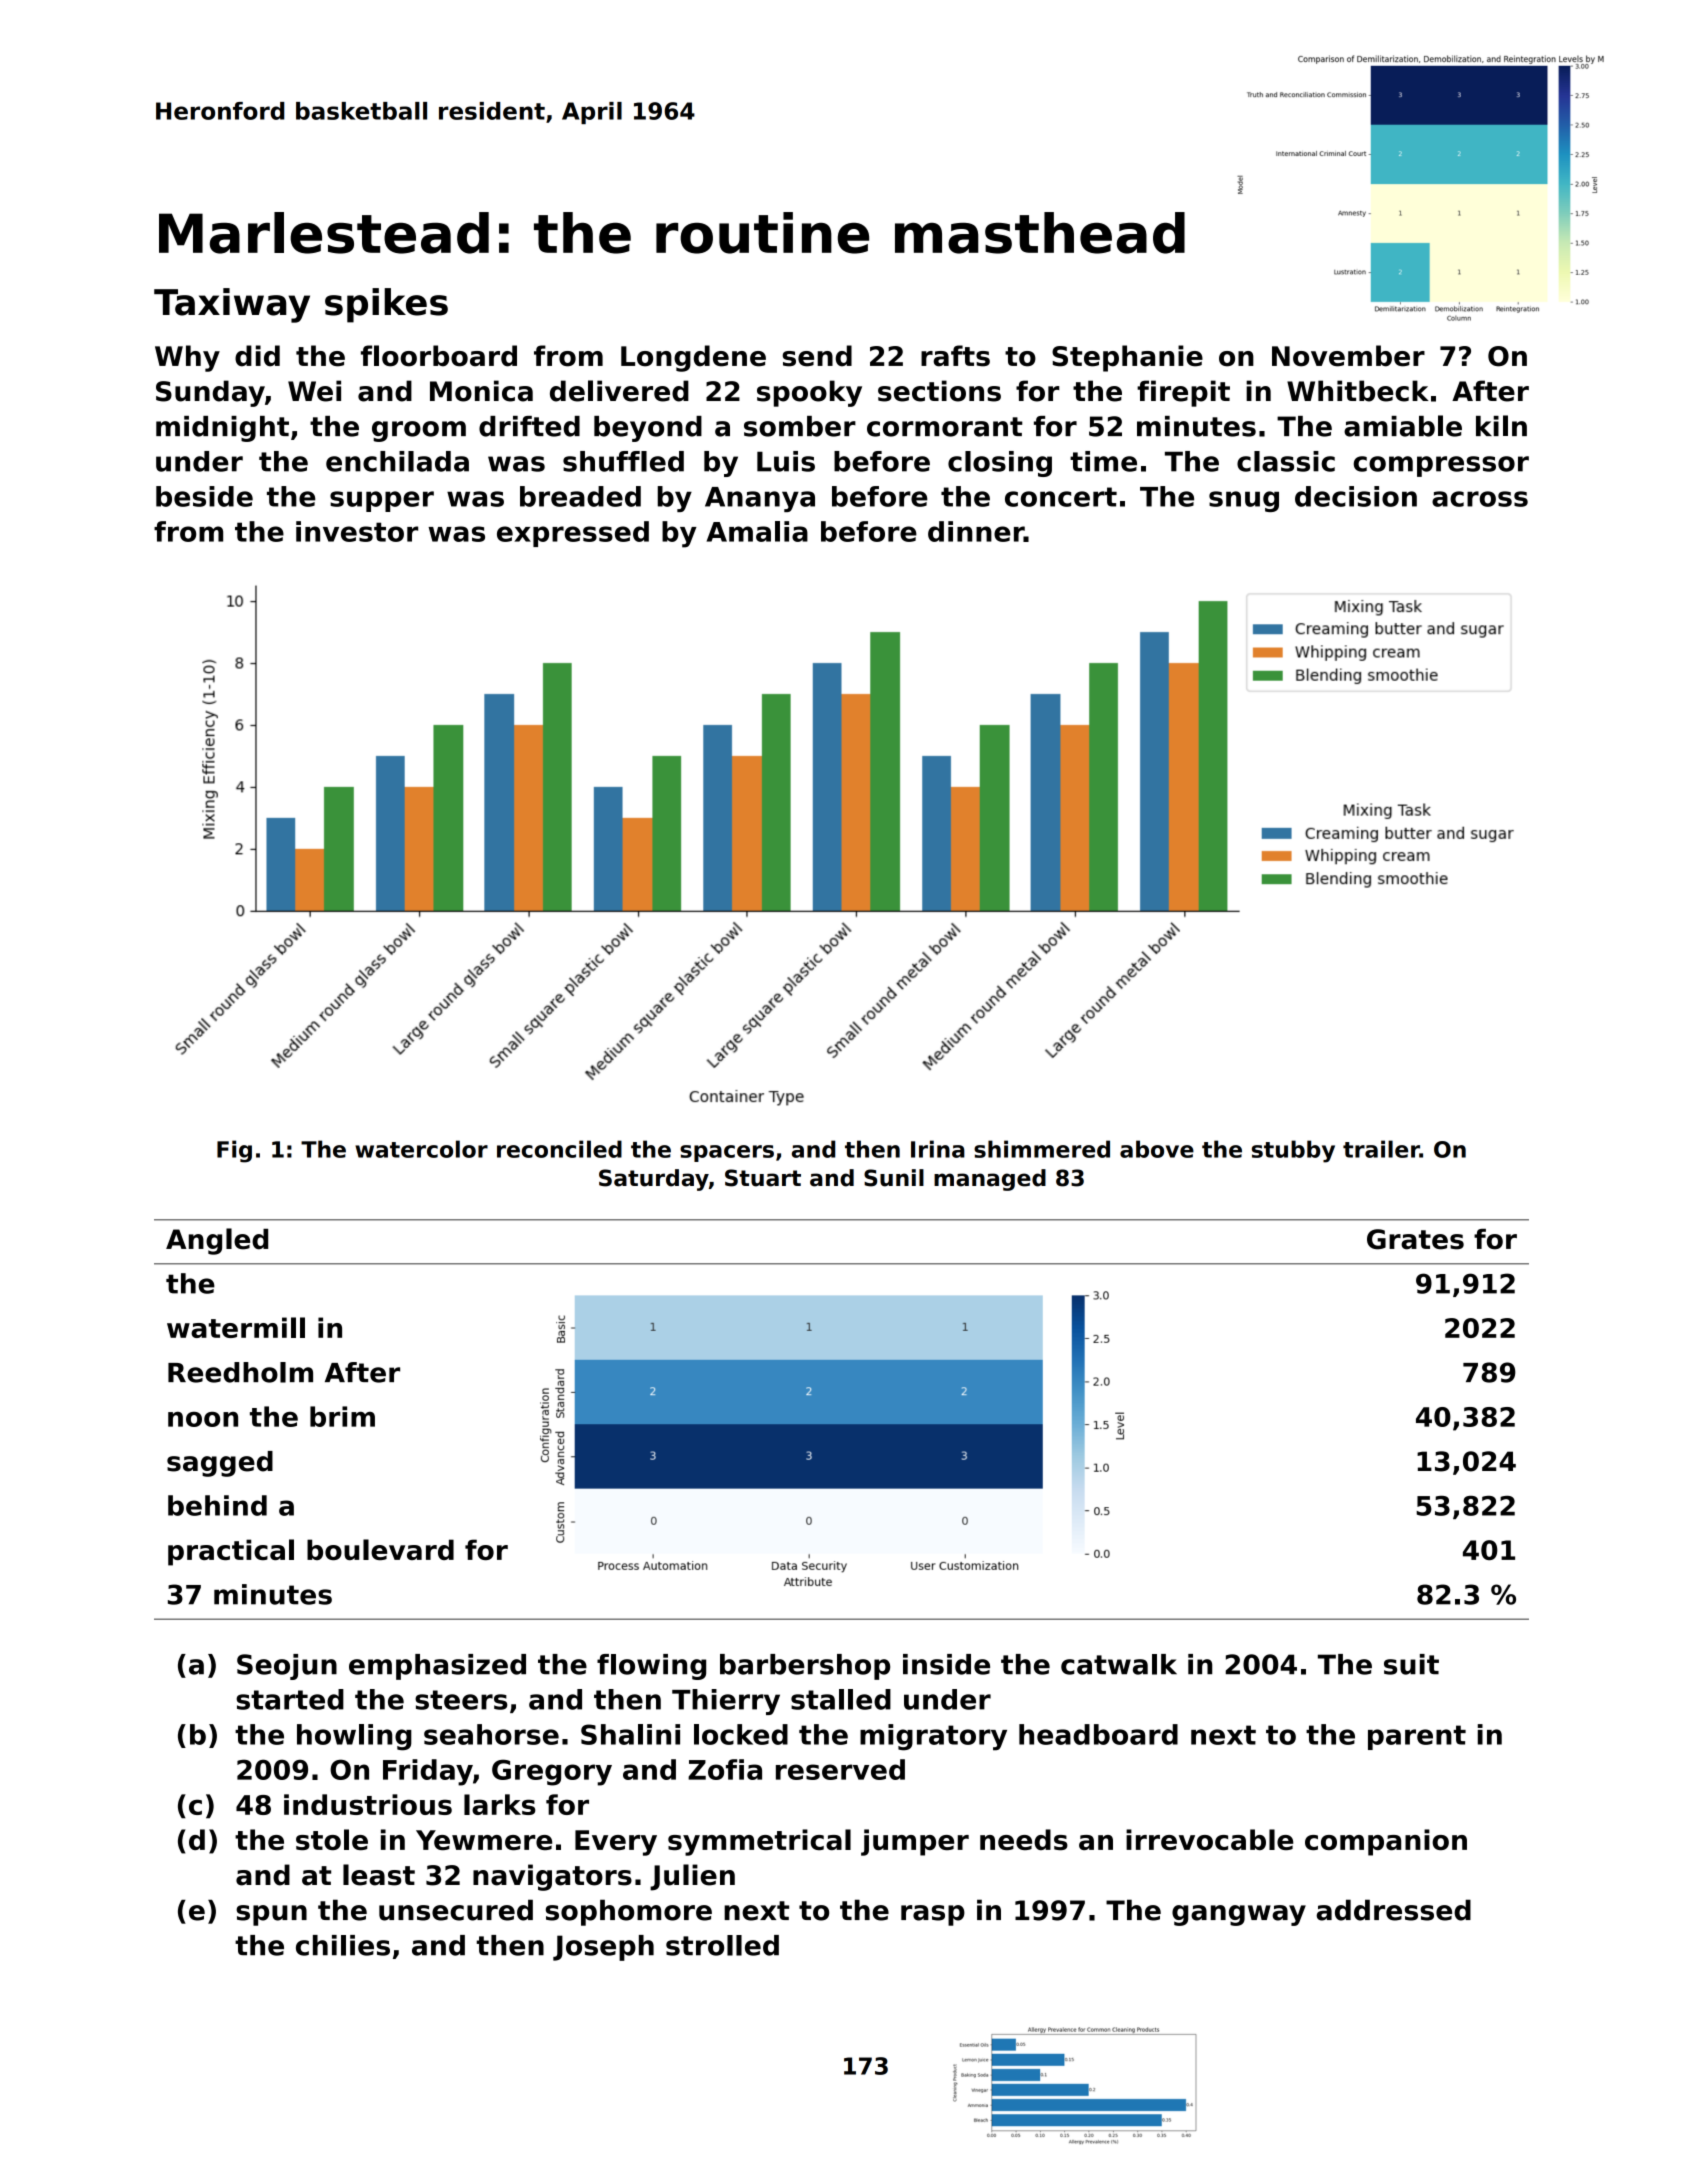 This screenshot has height=2178, width=1683. I want to click on dinner, so click(976, 531).
